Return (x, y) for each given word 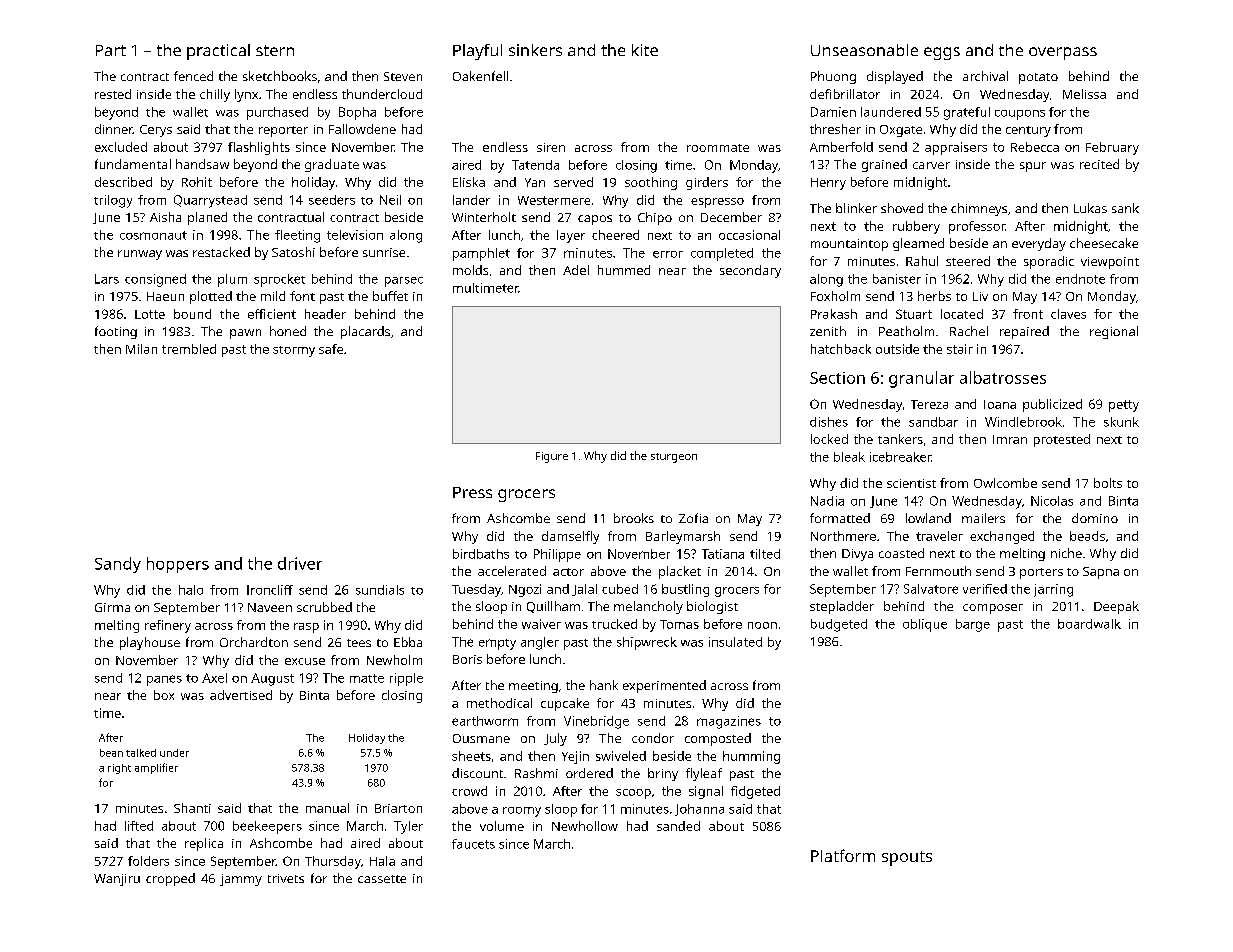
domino (1095, 518)
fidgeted (755, 792)
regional (1114, 332)
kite (645, 50)
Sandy (118, 565)
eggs (942, 53)
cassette (382, 879)
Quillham (553, 607)
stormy (294, 351)
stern (275, 50)
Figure (552, 457)
